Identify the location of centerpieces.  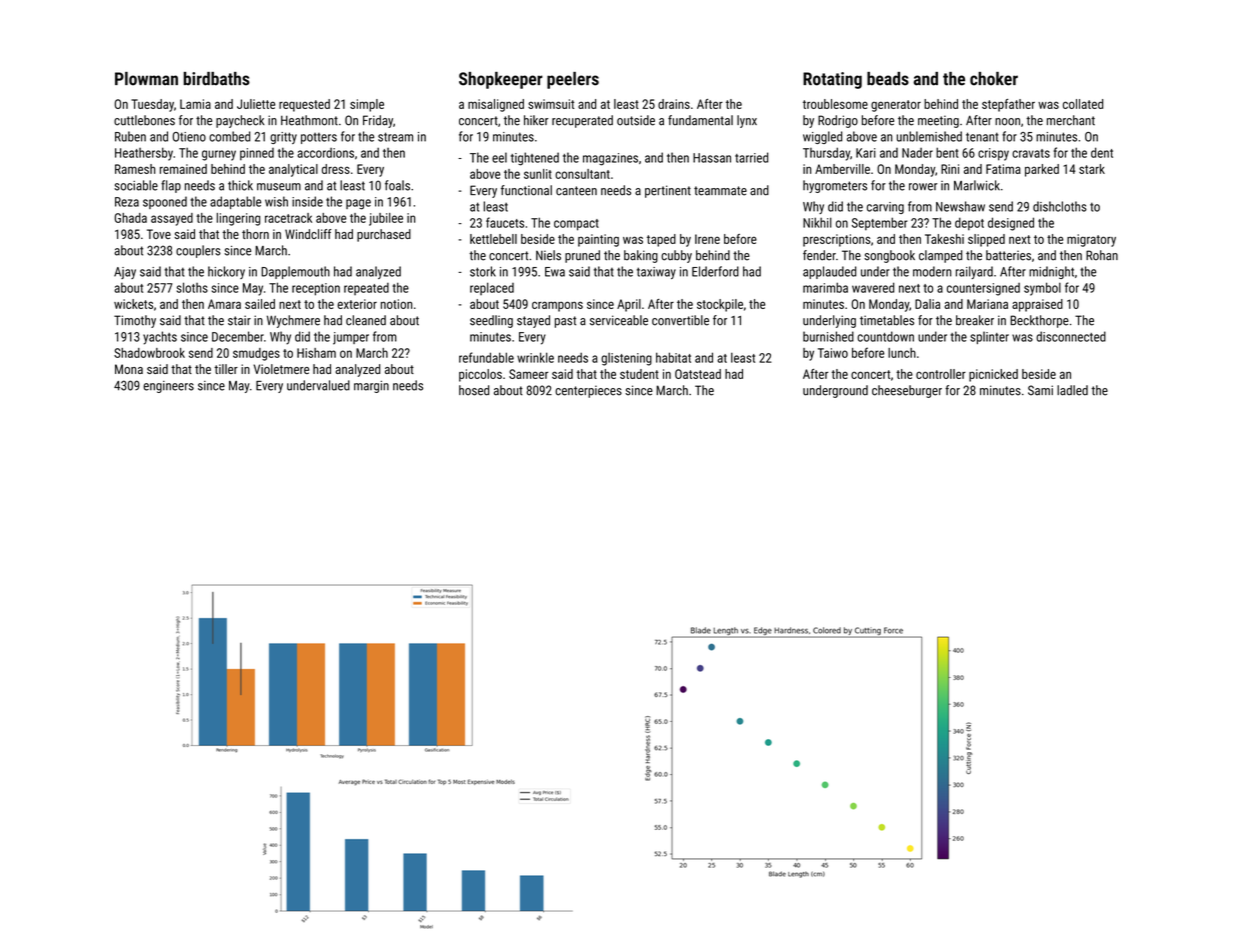
(588, 391).
